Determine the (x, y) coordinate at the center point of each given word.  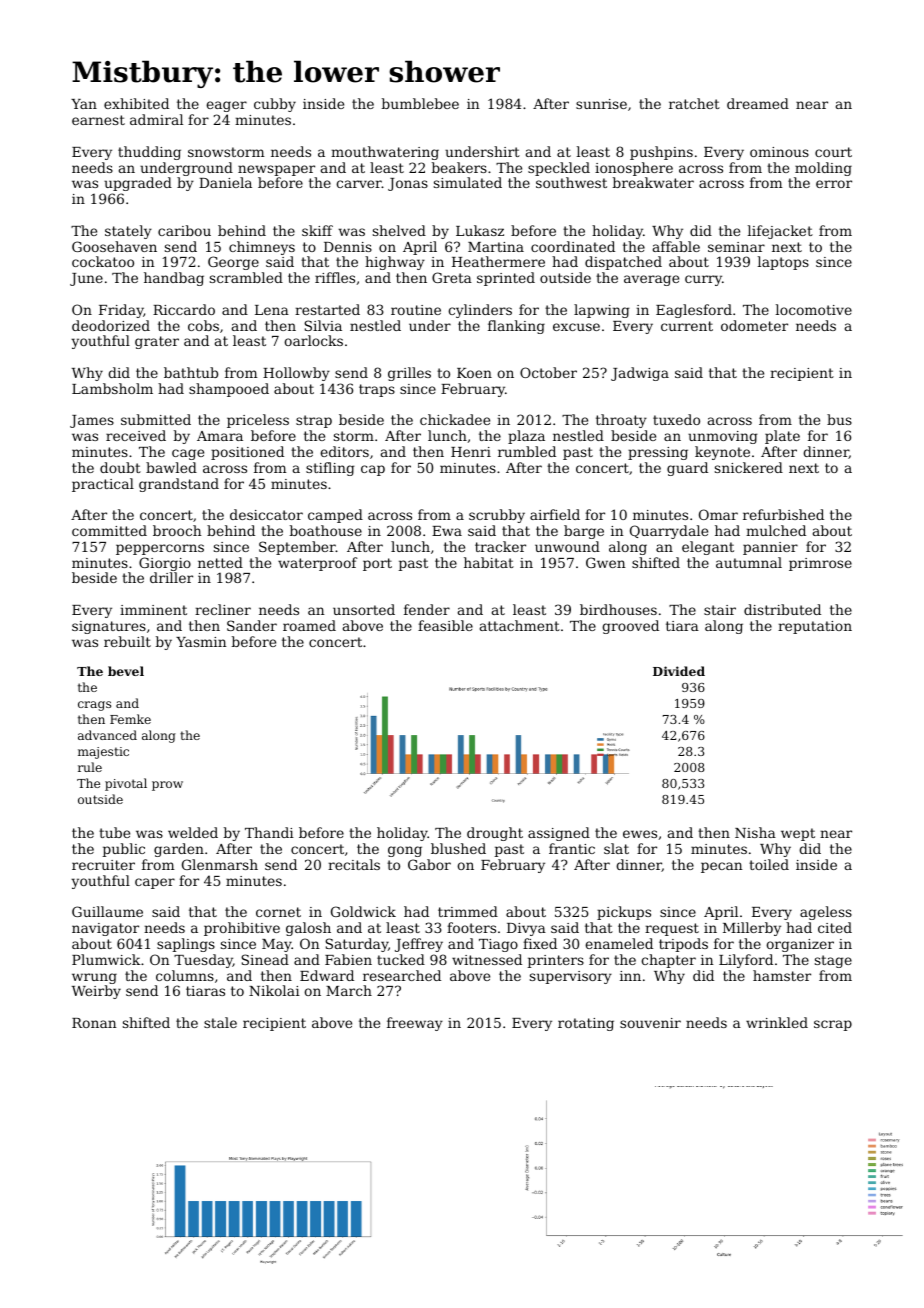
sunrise (601, 104)
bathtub (191, 372)
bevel (126, 671)
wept (798, 834)
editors (344, 451)
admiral (156, 119)
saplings (186, 945)
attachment (520, 625)
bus (839, 419)
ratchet (694, 103)
